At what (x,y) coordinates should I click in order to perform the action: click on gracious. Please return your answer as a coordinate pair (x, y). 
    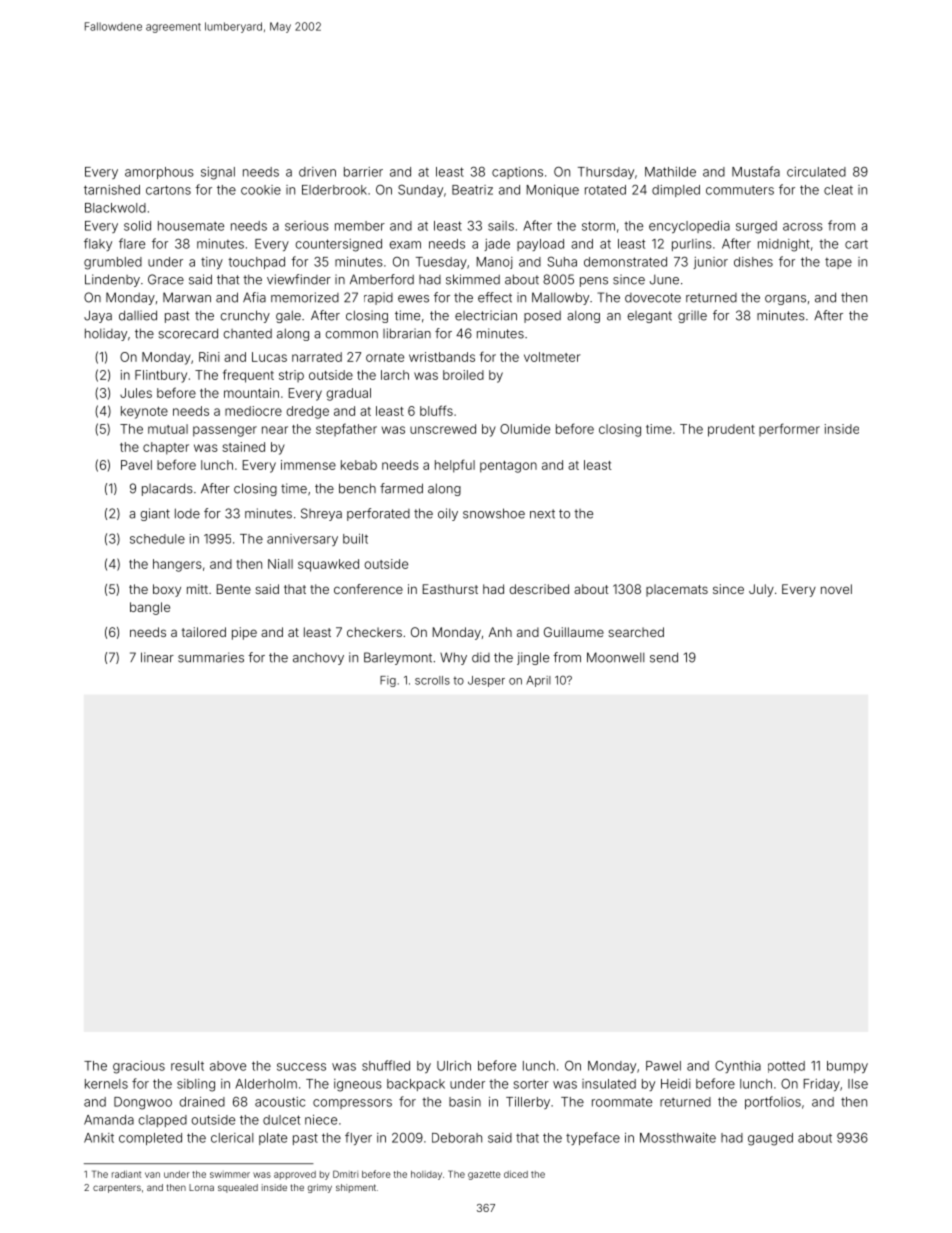
    Looking at the image, I should click on (139, 1067).
